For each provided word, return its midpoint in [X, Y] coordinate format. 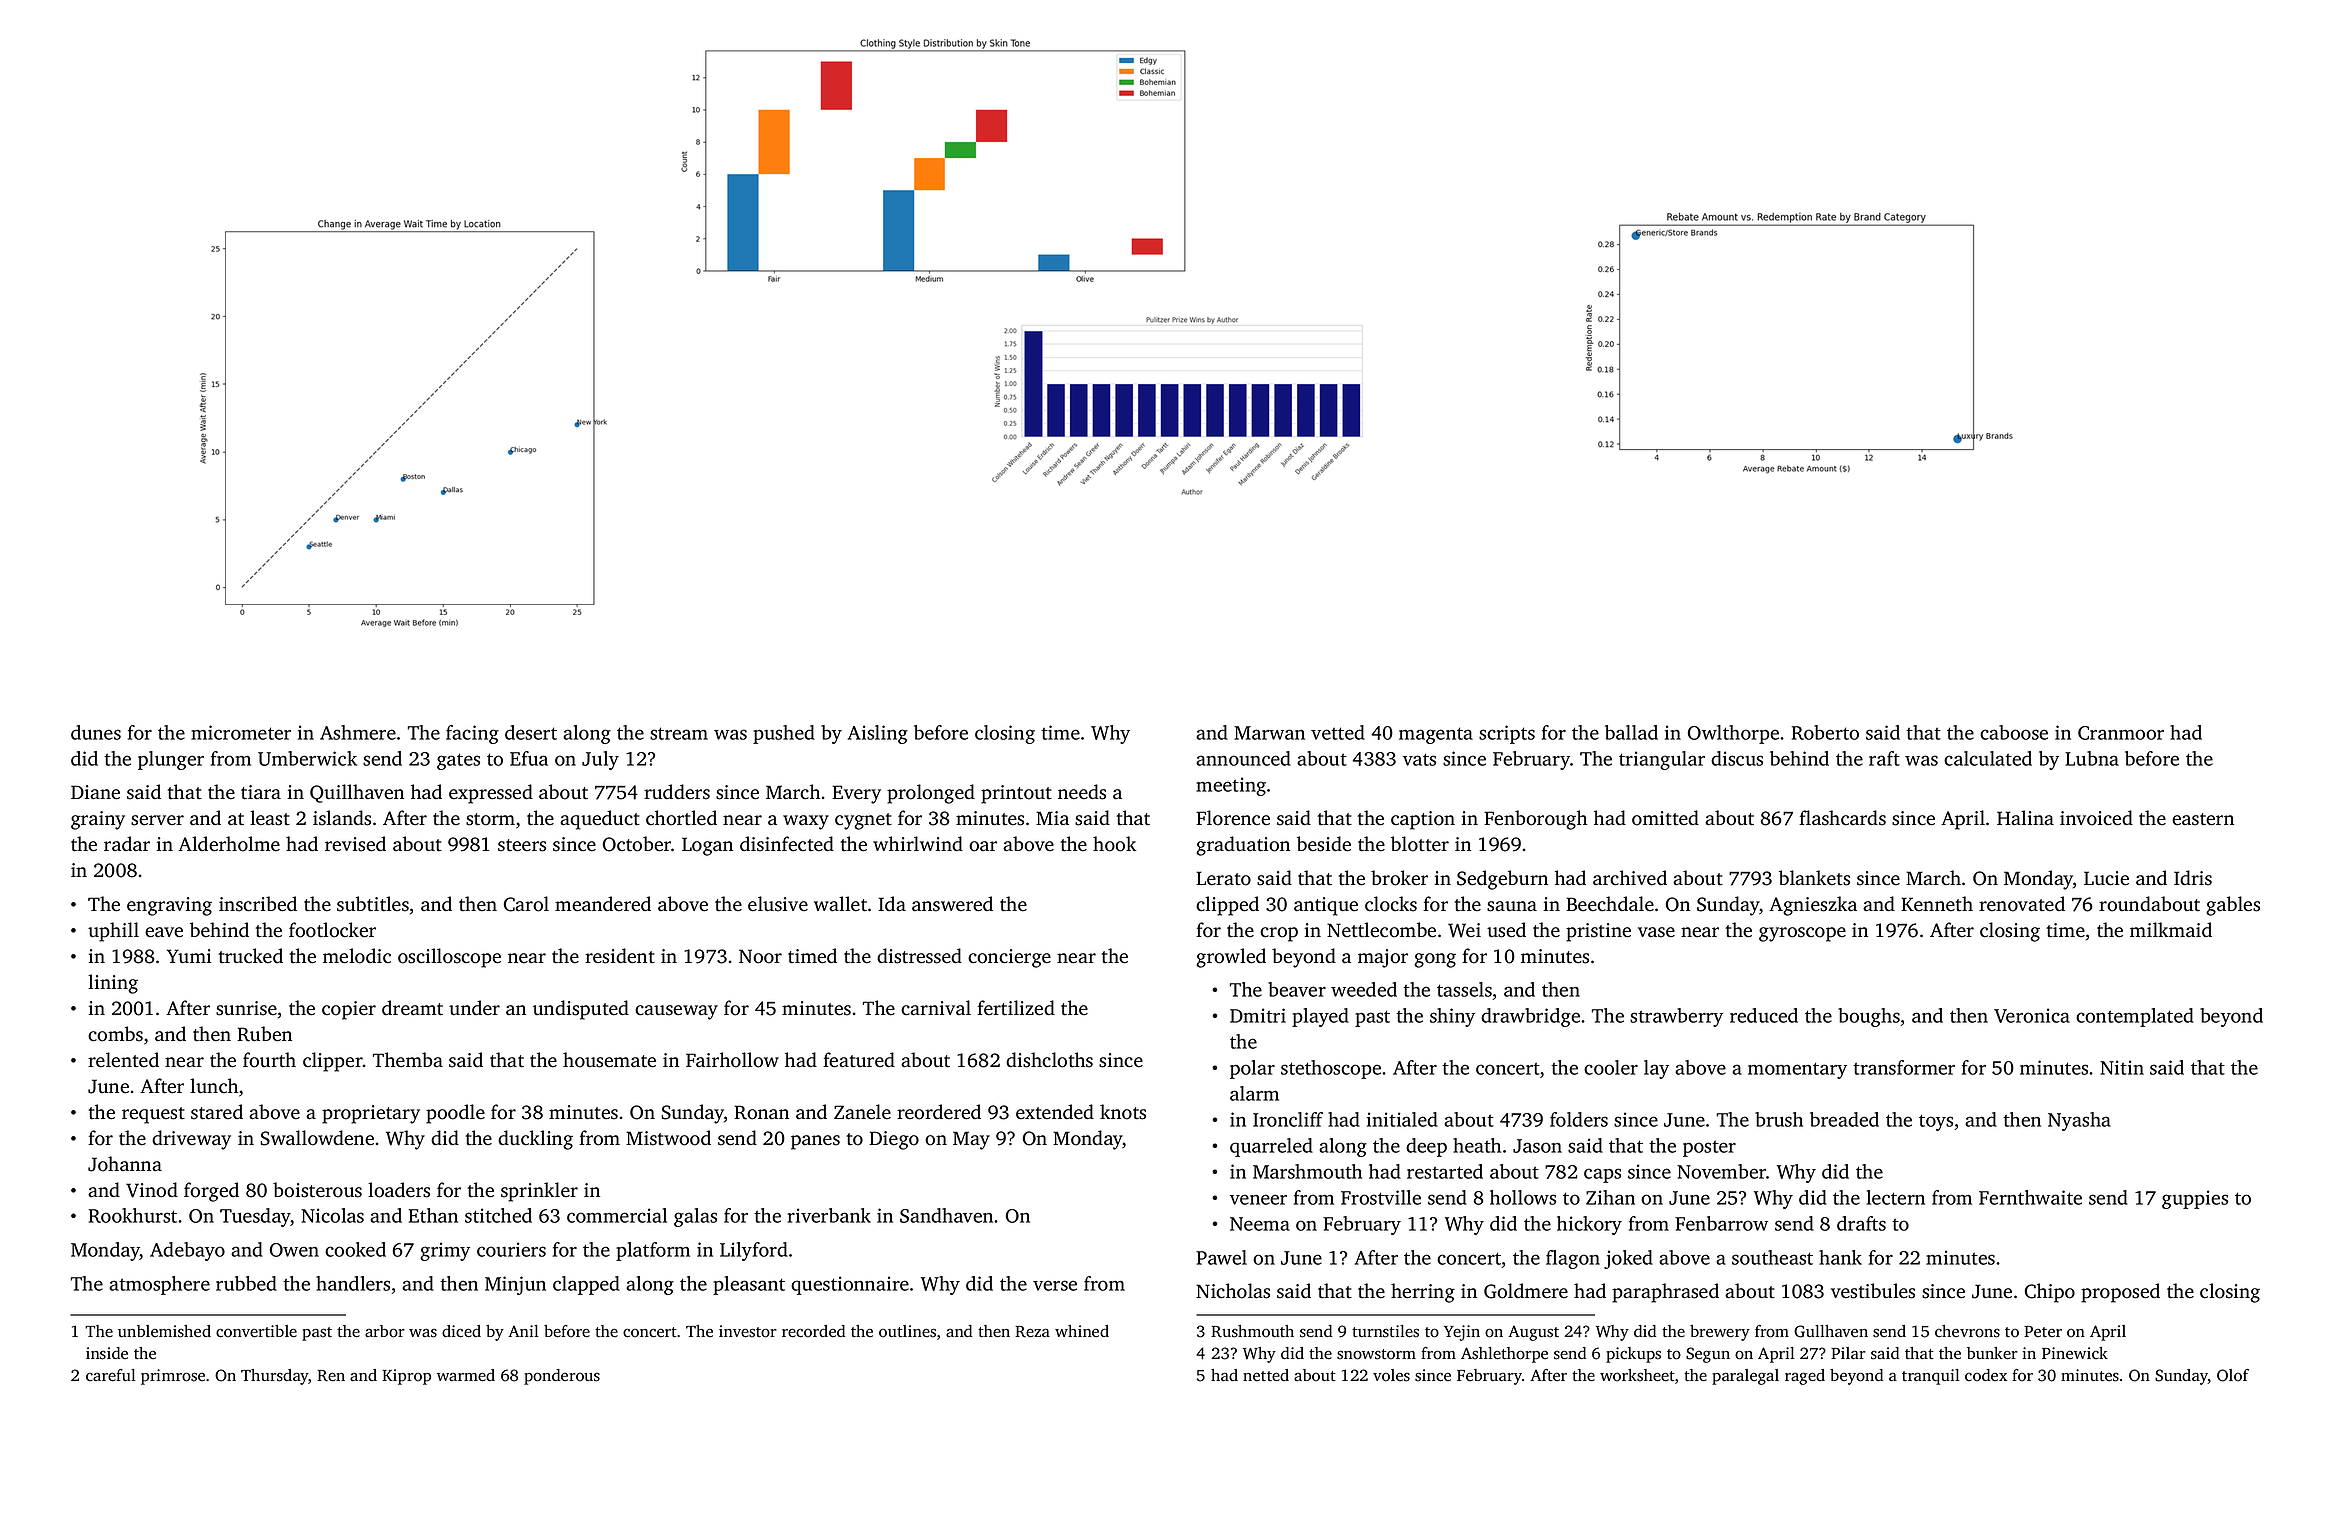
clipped [1227, 906]
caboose [2014, 732]
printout [1016, 794]
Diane [95, 792]
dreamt [412, 1008]
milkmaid [2171, 929]
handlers [353, 1283]
